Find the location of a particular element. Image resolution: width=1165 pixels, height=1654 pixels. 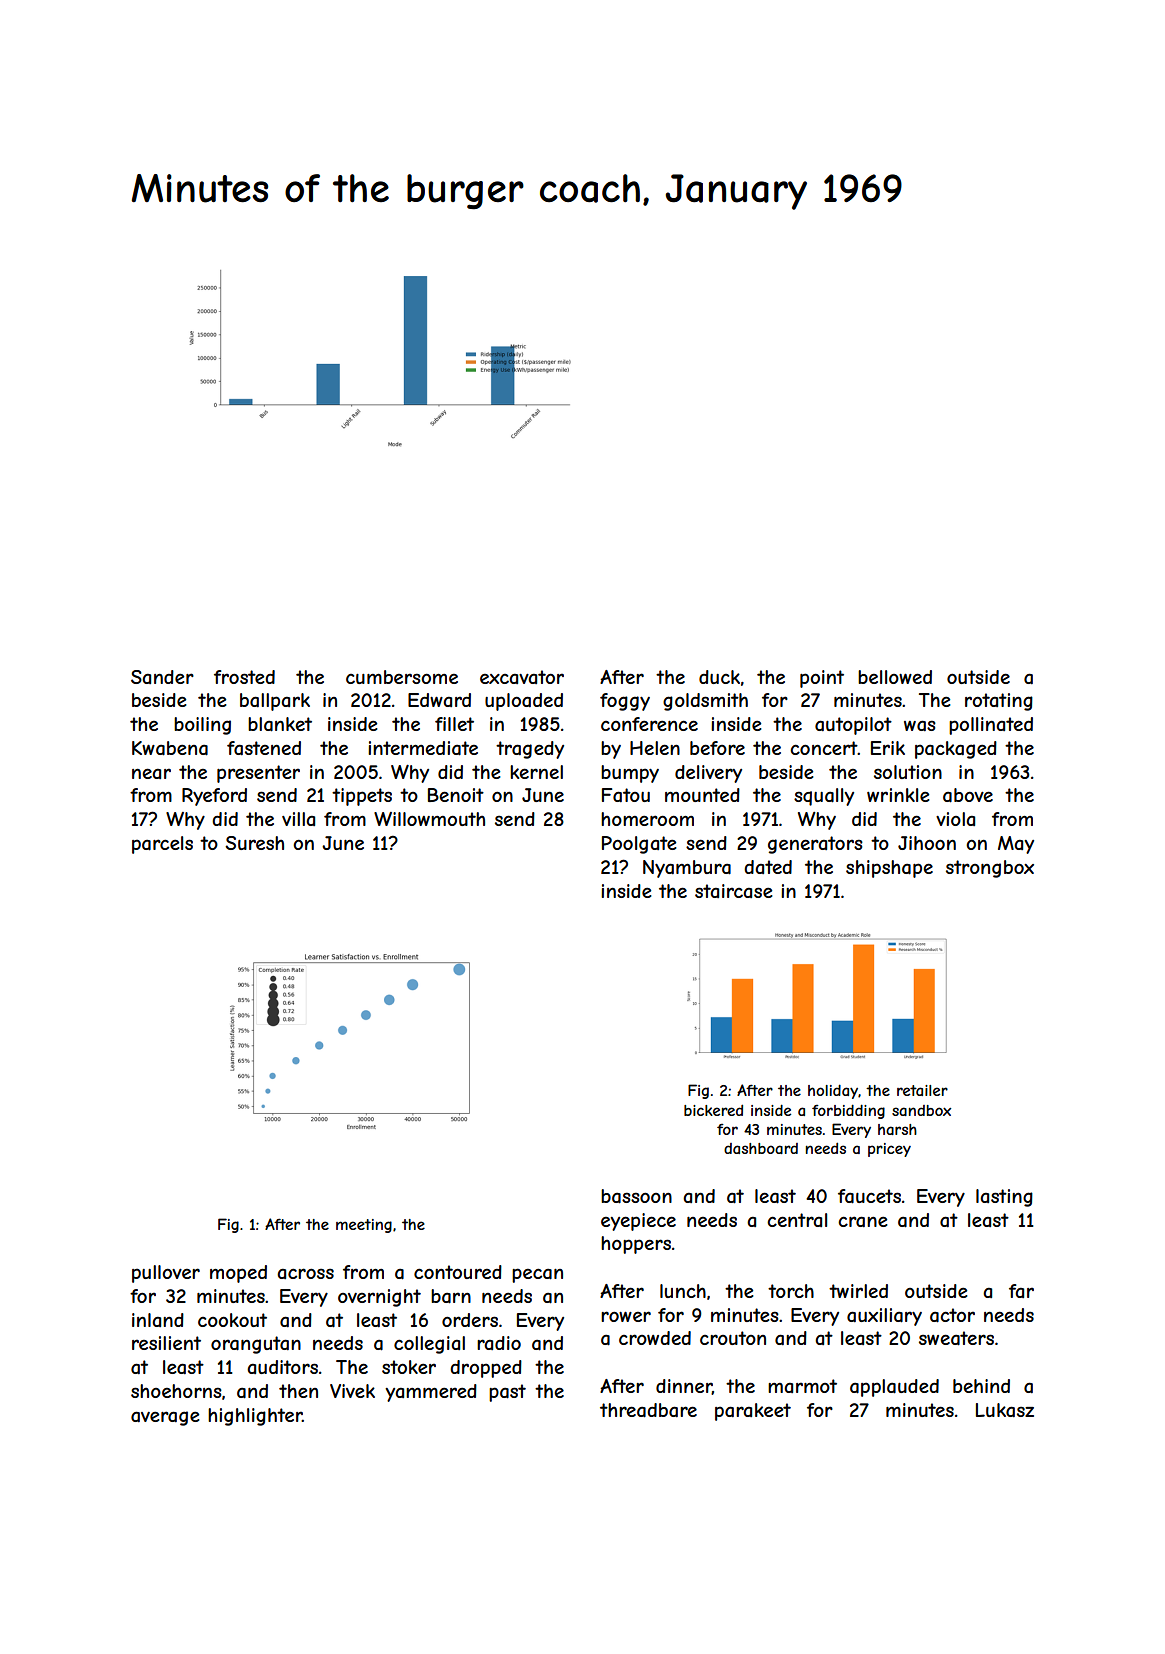

pricey is located at coordinates (889, 1150).
